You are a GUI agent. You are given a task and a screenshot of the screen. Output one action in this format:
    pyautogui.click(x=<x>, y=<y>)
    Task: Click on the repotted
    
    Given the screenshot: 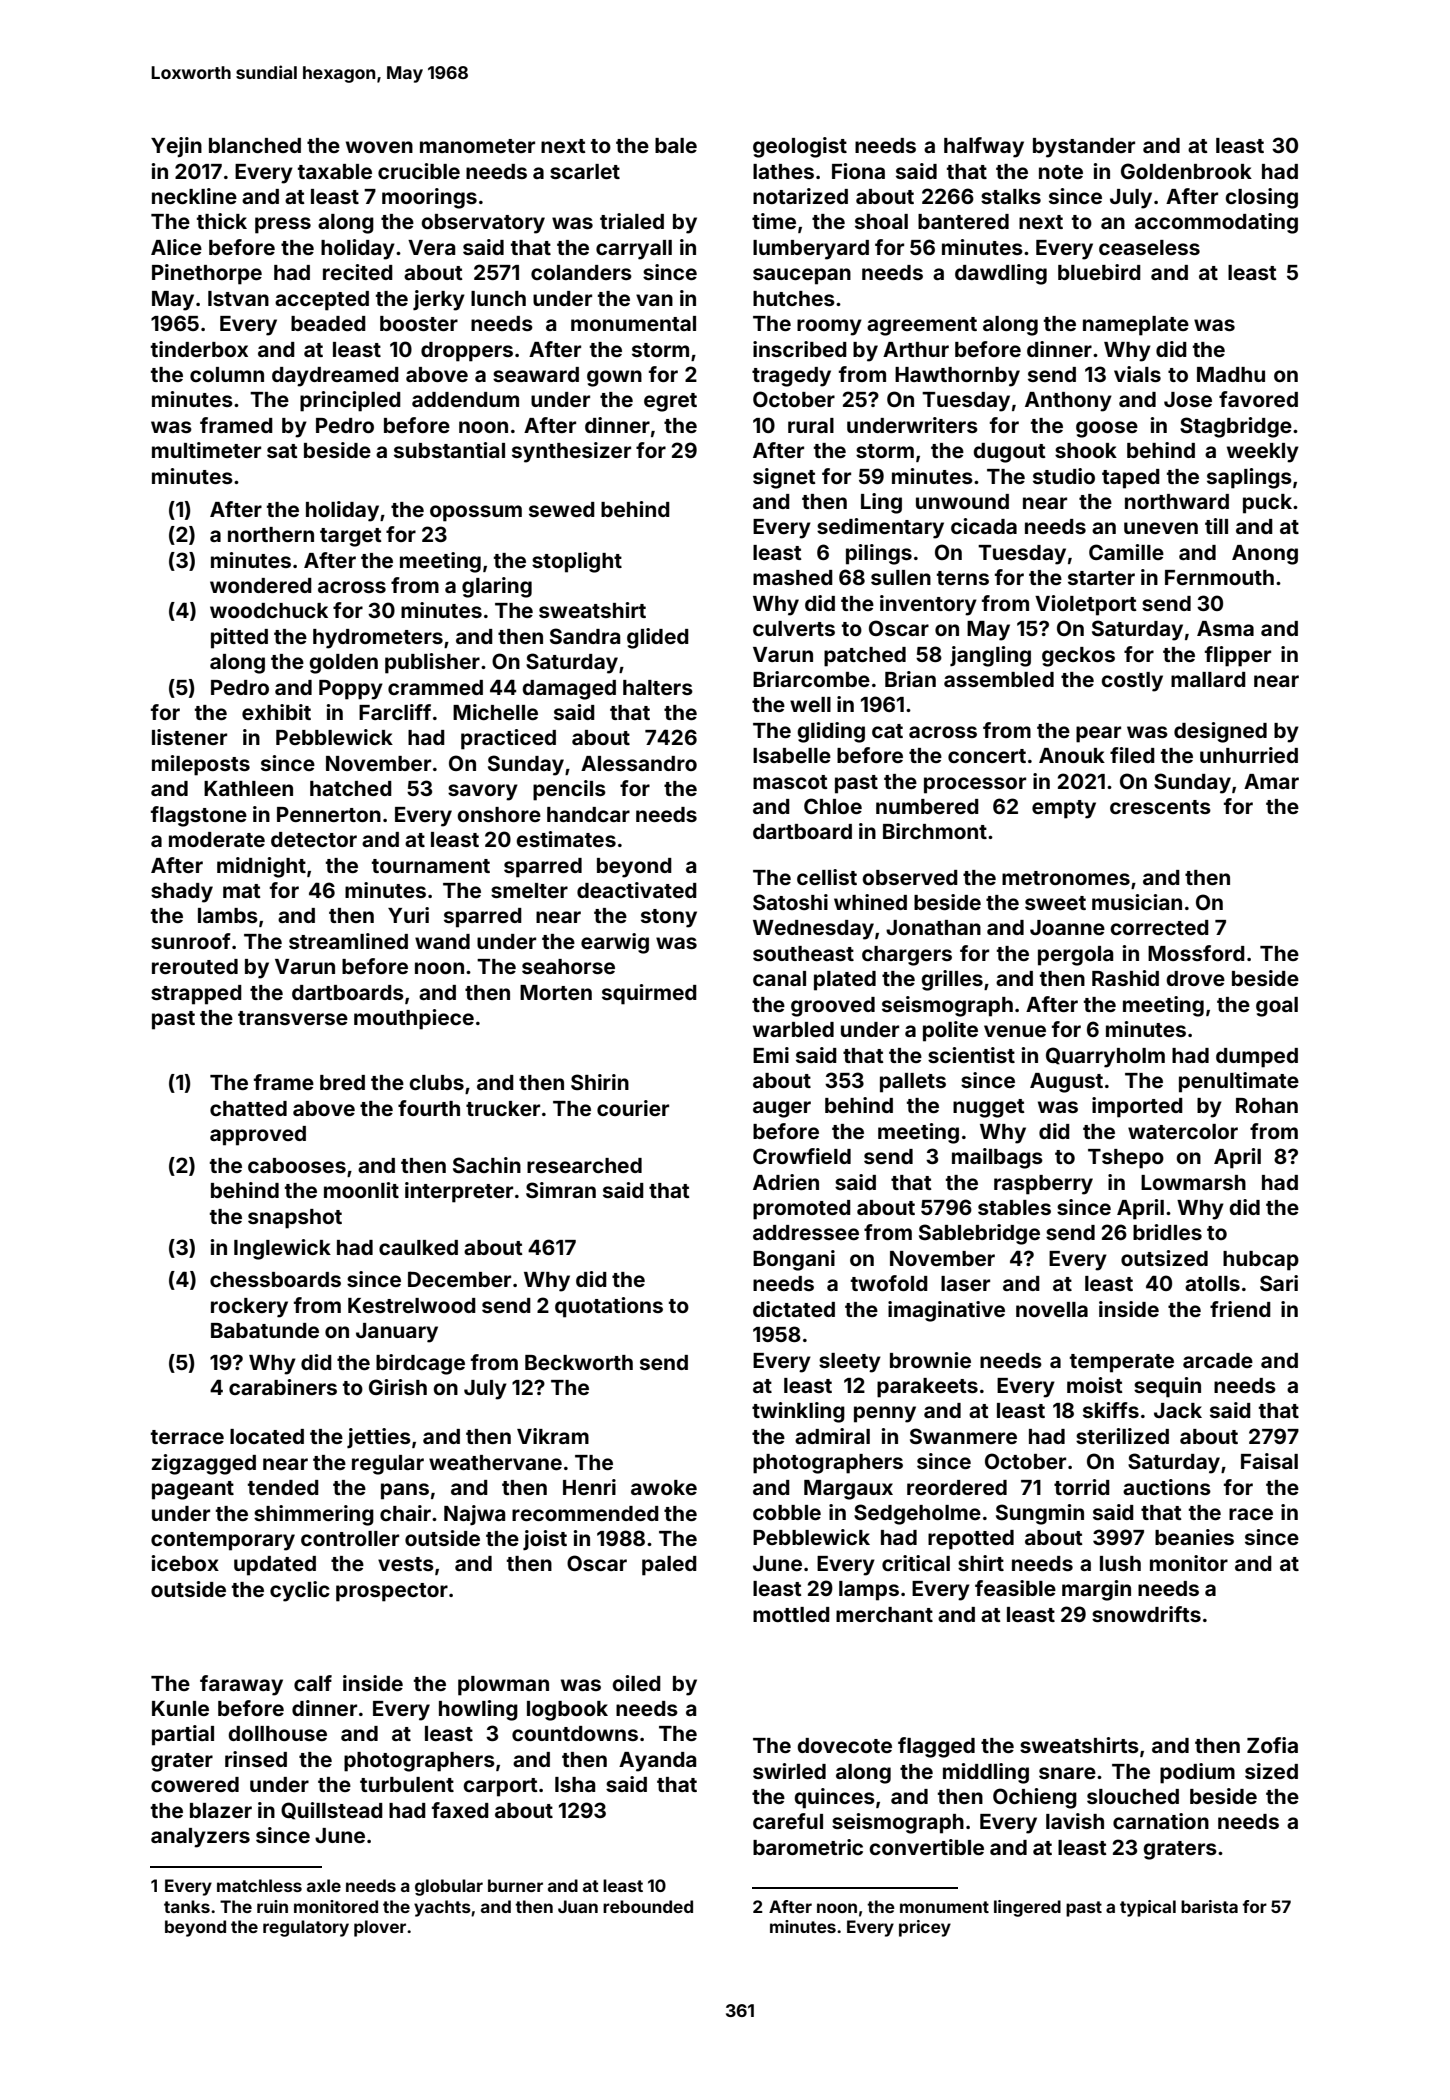 What is the action you would take?
    pyautogui.click(x=971, y=1540)
